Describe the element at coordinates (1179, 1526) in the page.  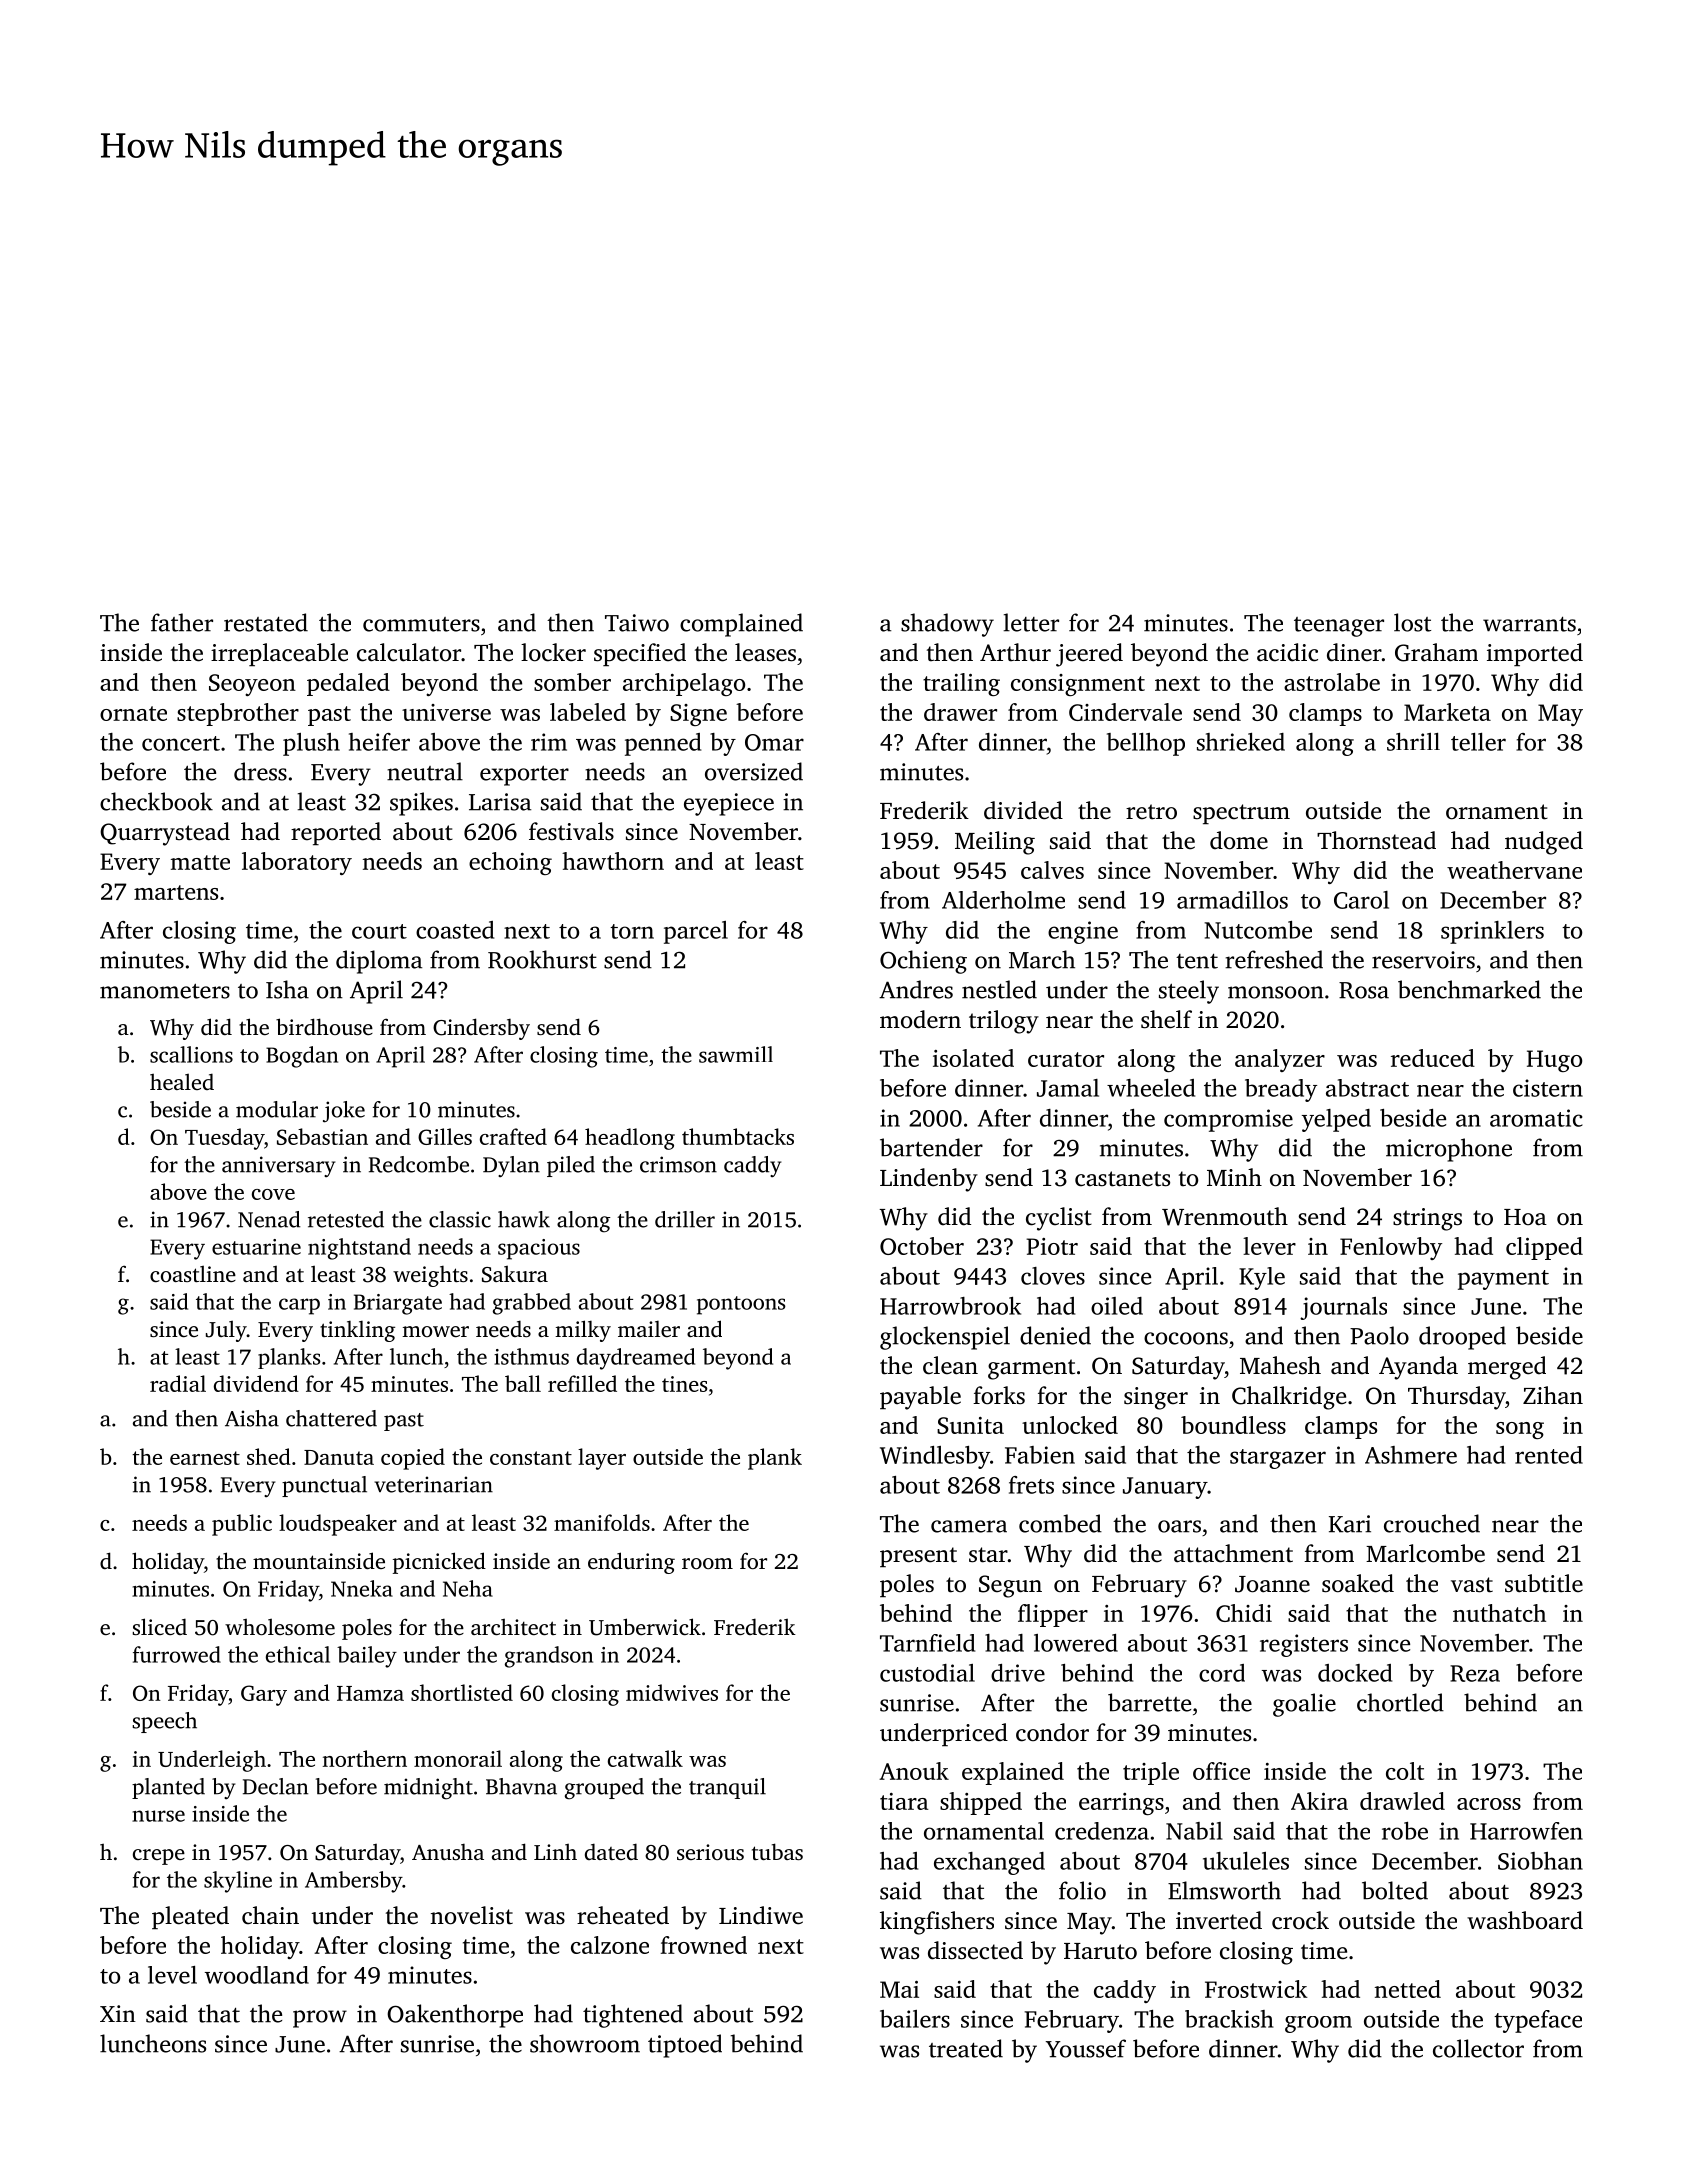
I see `oars` at that location.
